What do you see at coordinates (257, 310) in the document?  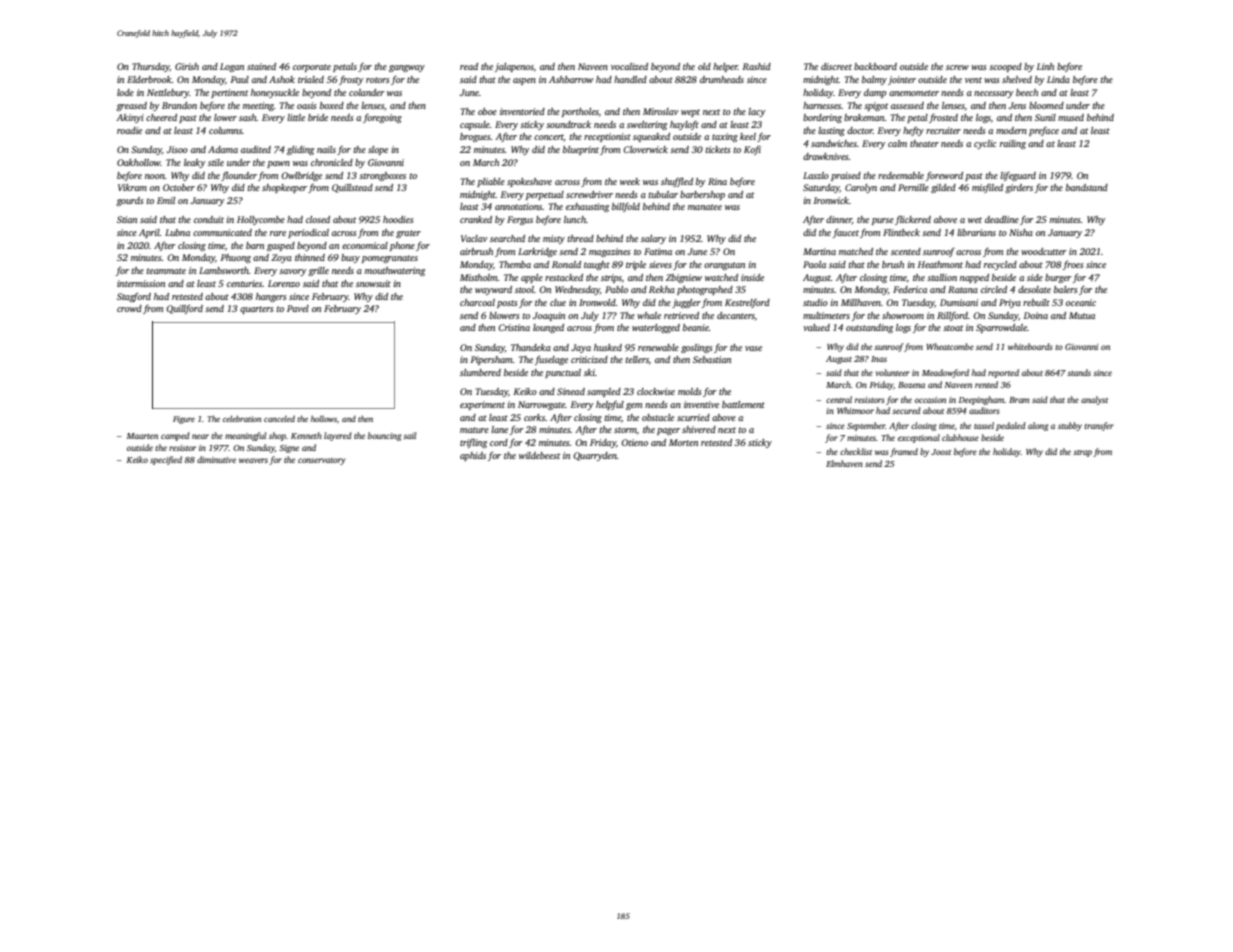 I see `quarters` at bounding box center [257, 310].
